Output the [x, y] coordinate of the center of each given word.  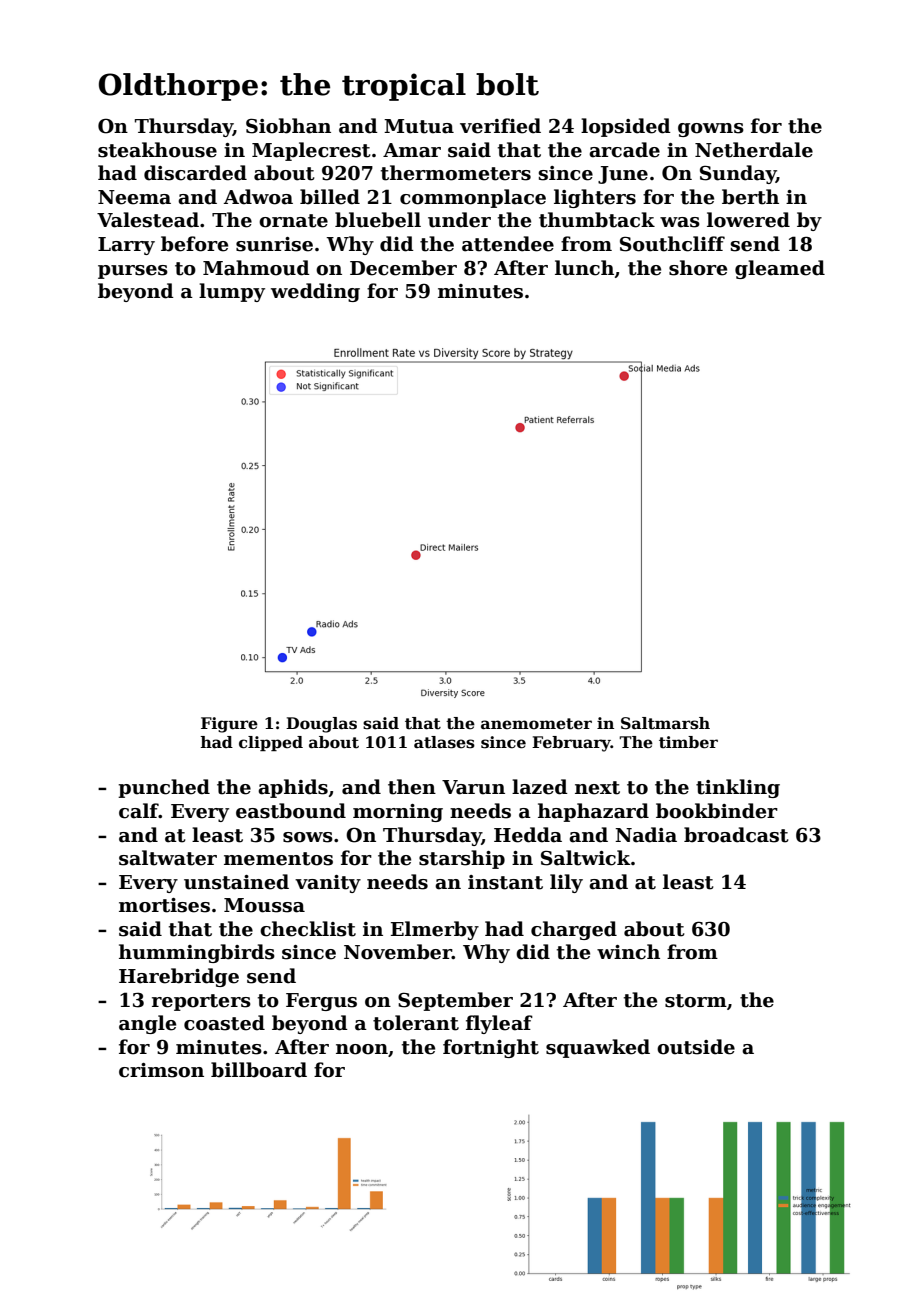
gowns [711, 130]
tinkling [738, 788]
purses [133, 272]
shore [698, 268]
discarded [195, 173]
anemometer [536, 724]
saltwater [168, 858]
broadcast [736, 835]
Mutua [419, 126]
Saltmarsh [665, 723]
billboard [259, 1070]
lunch [584, 268]
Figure [229, 725]
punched [164, 788]
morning [398, 813]
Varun [473, 787]
